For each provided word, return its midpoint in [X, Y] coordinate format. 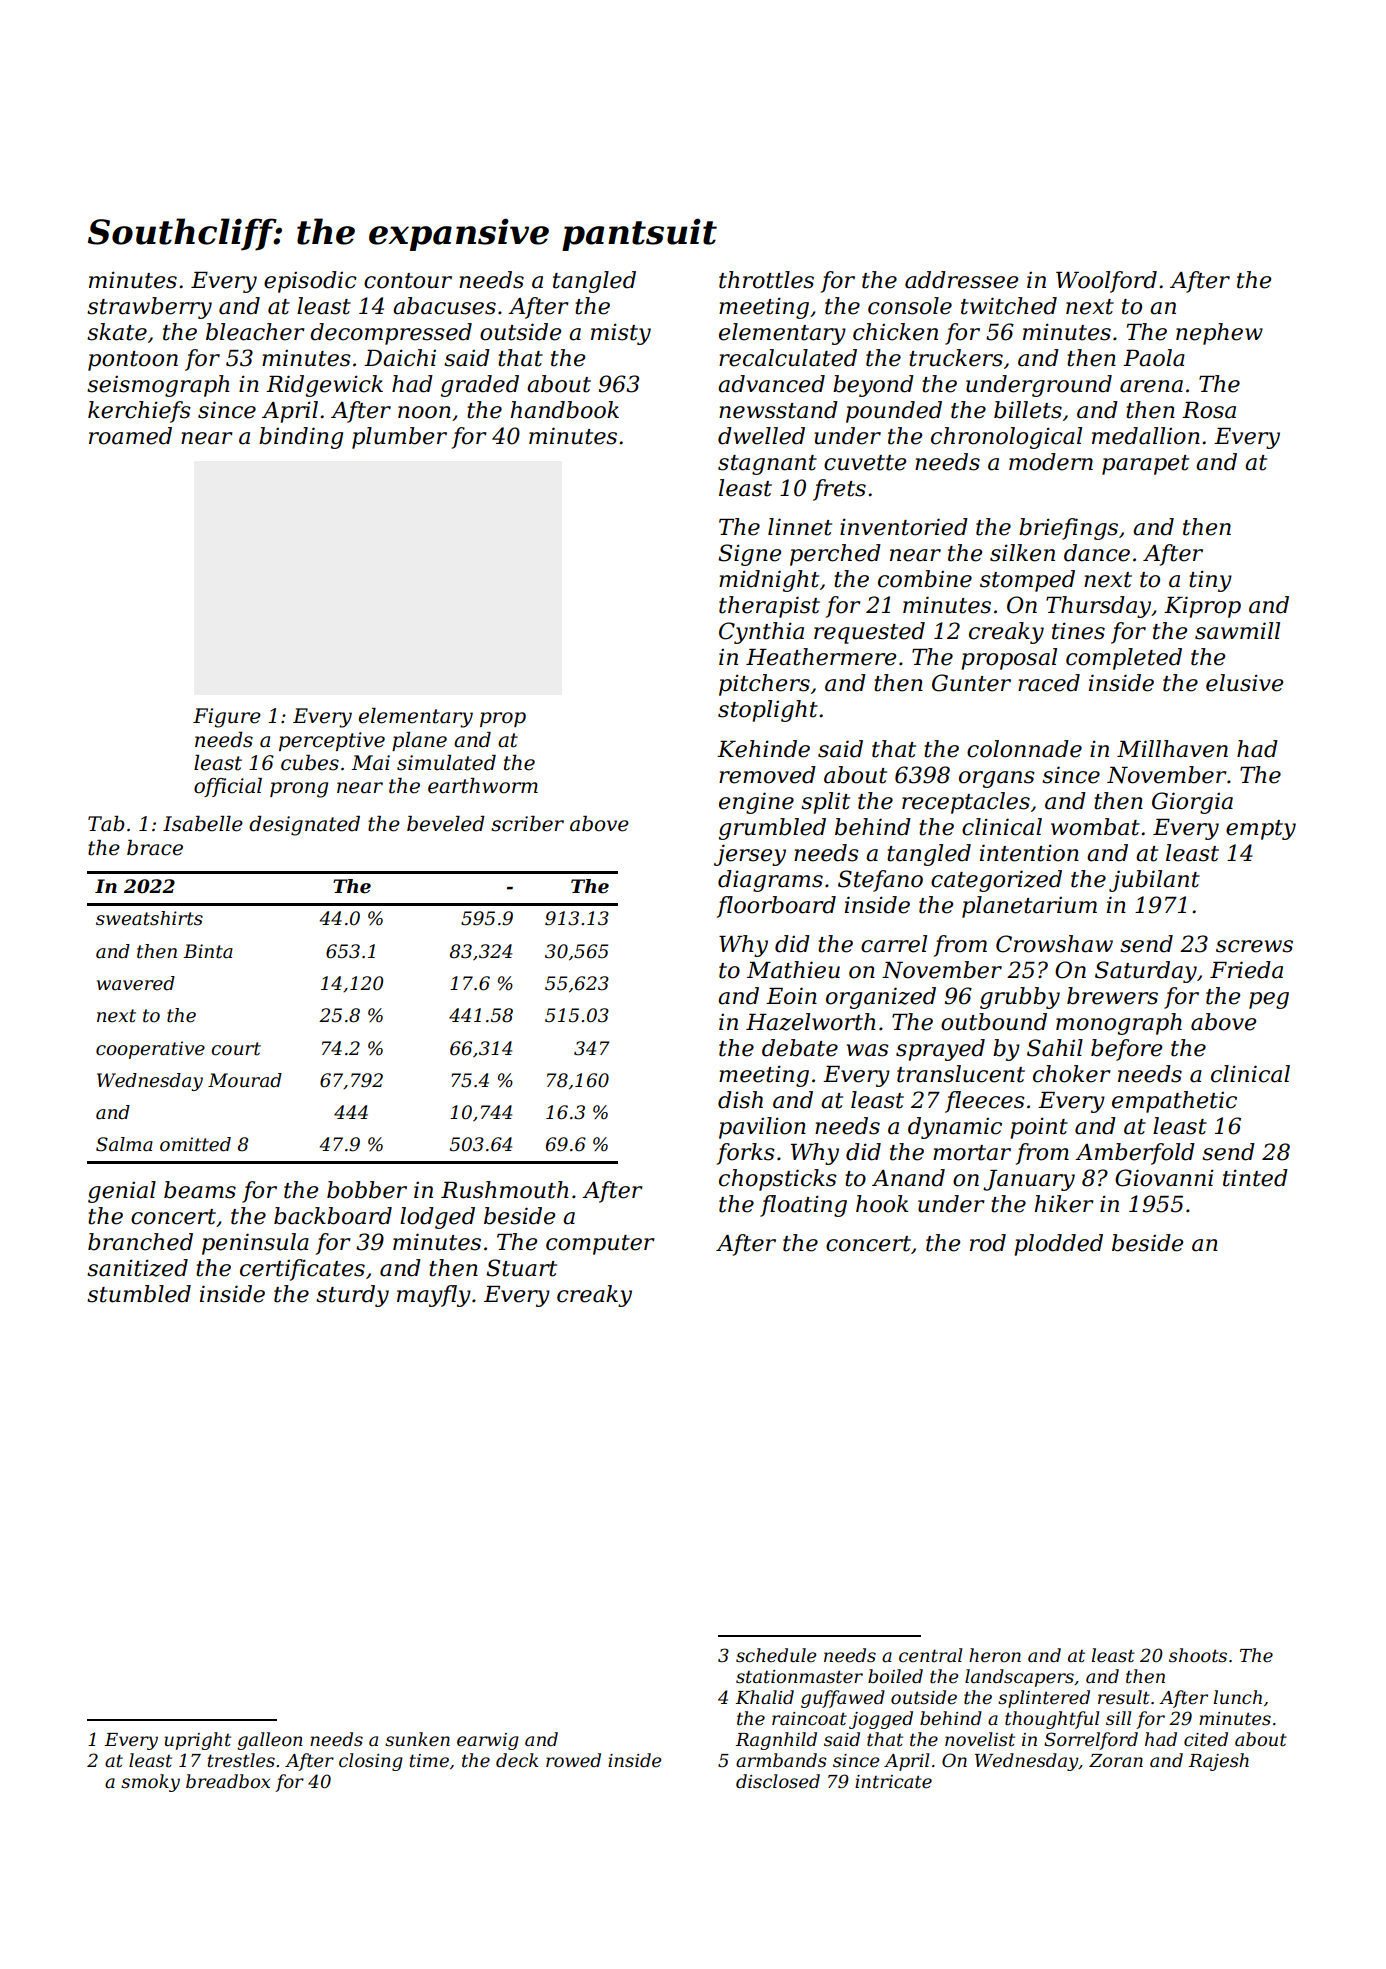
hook [882, 1204]
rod [988, 1243]
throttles [766, 280]
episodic [310, 282]
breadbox [228, 1781]
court [236, 1049]
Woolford [1106, 282]
